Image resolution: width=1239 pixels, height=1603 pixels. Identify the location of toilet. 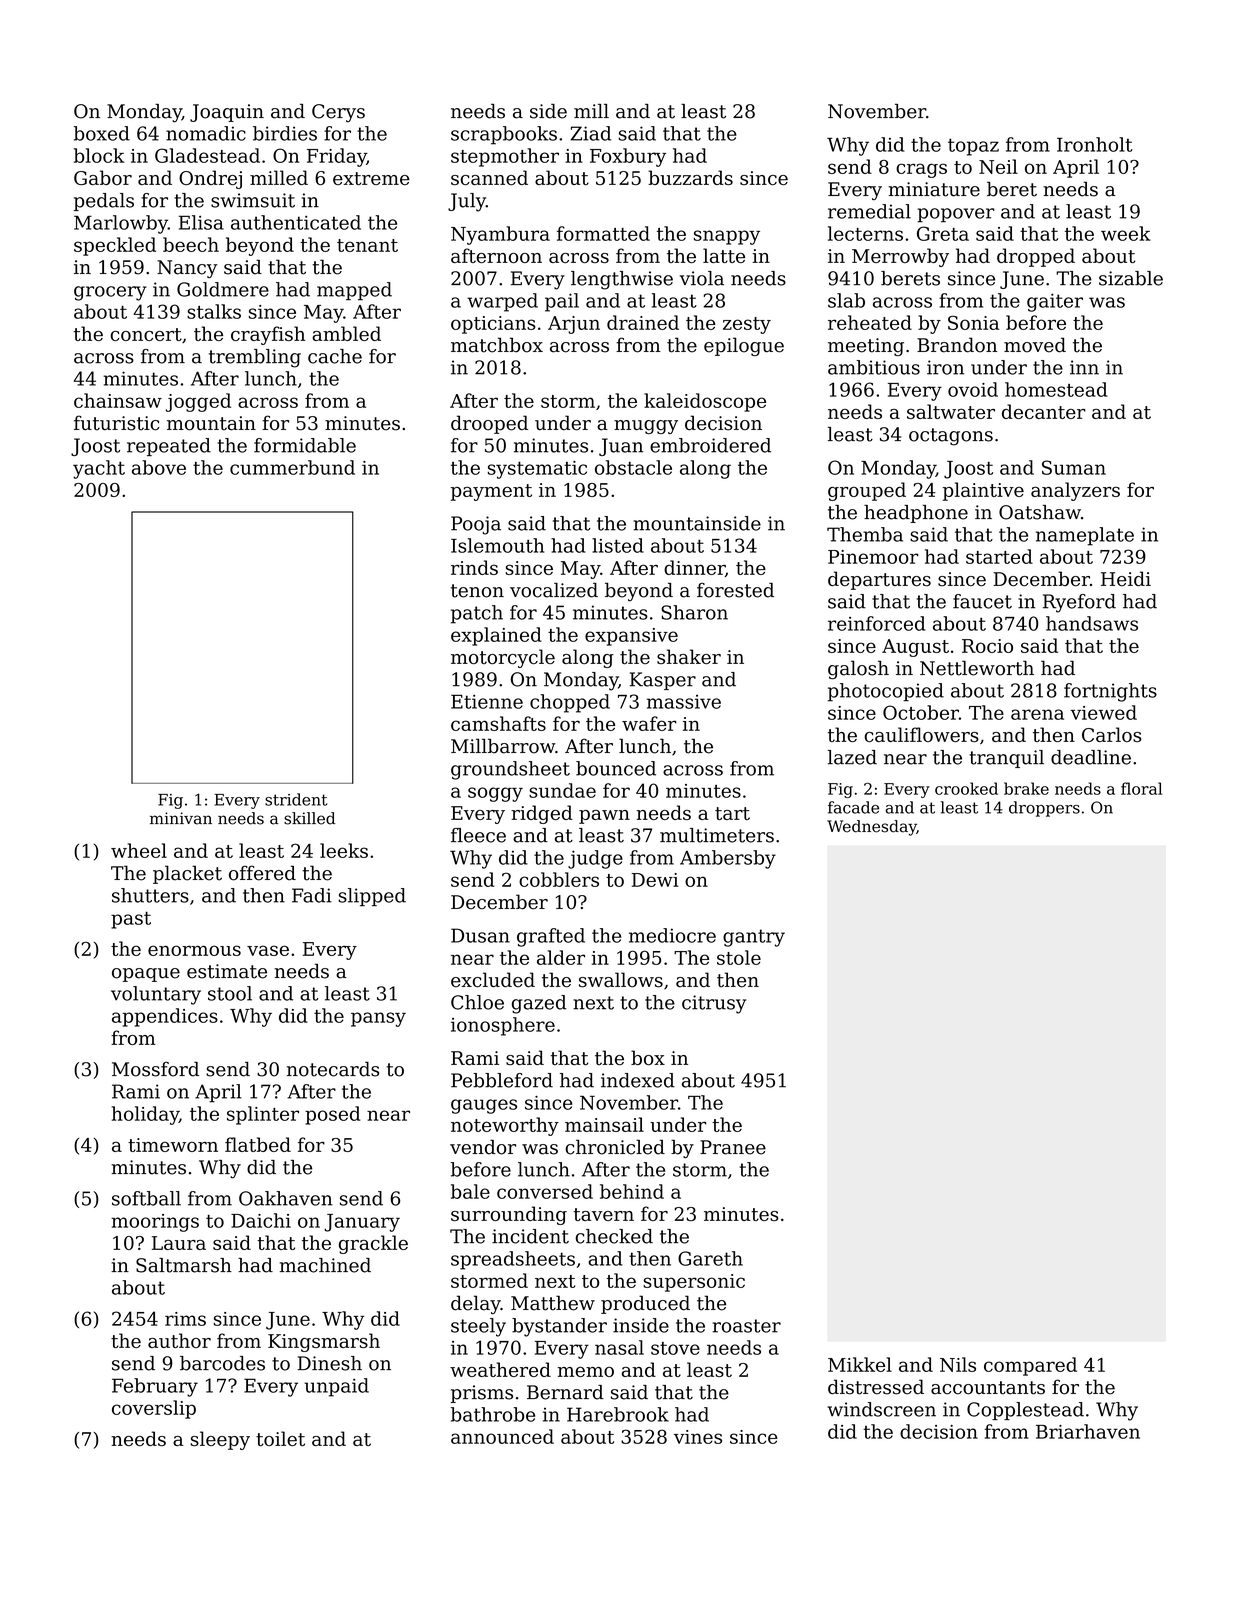
(280, 1438).
